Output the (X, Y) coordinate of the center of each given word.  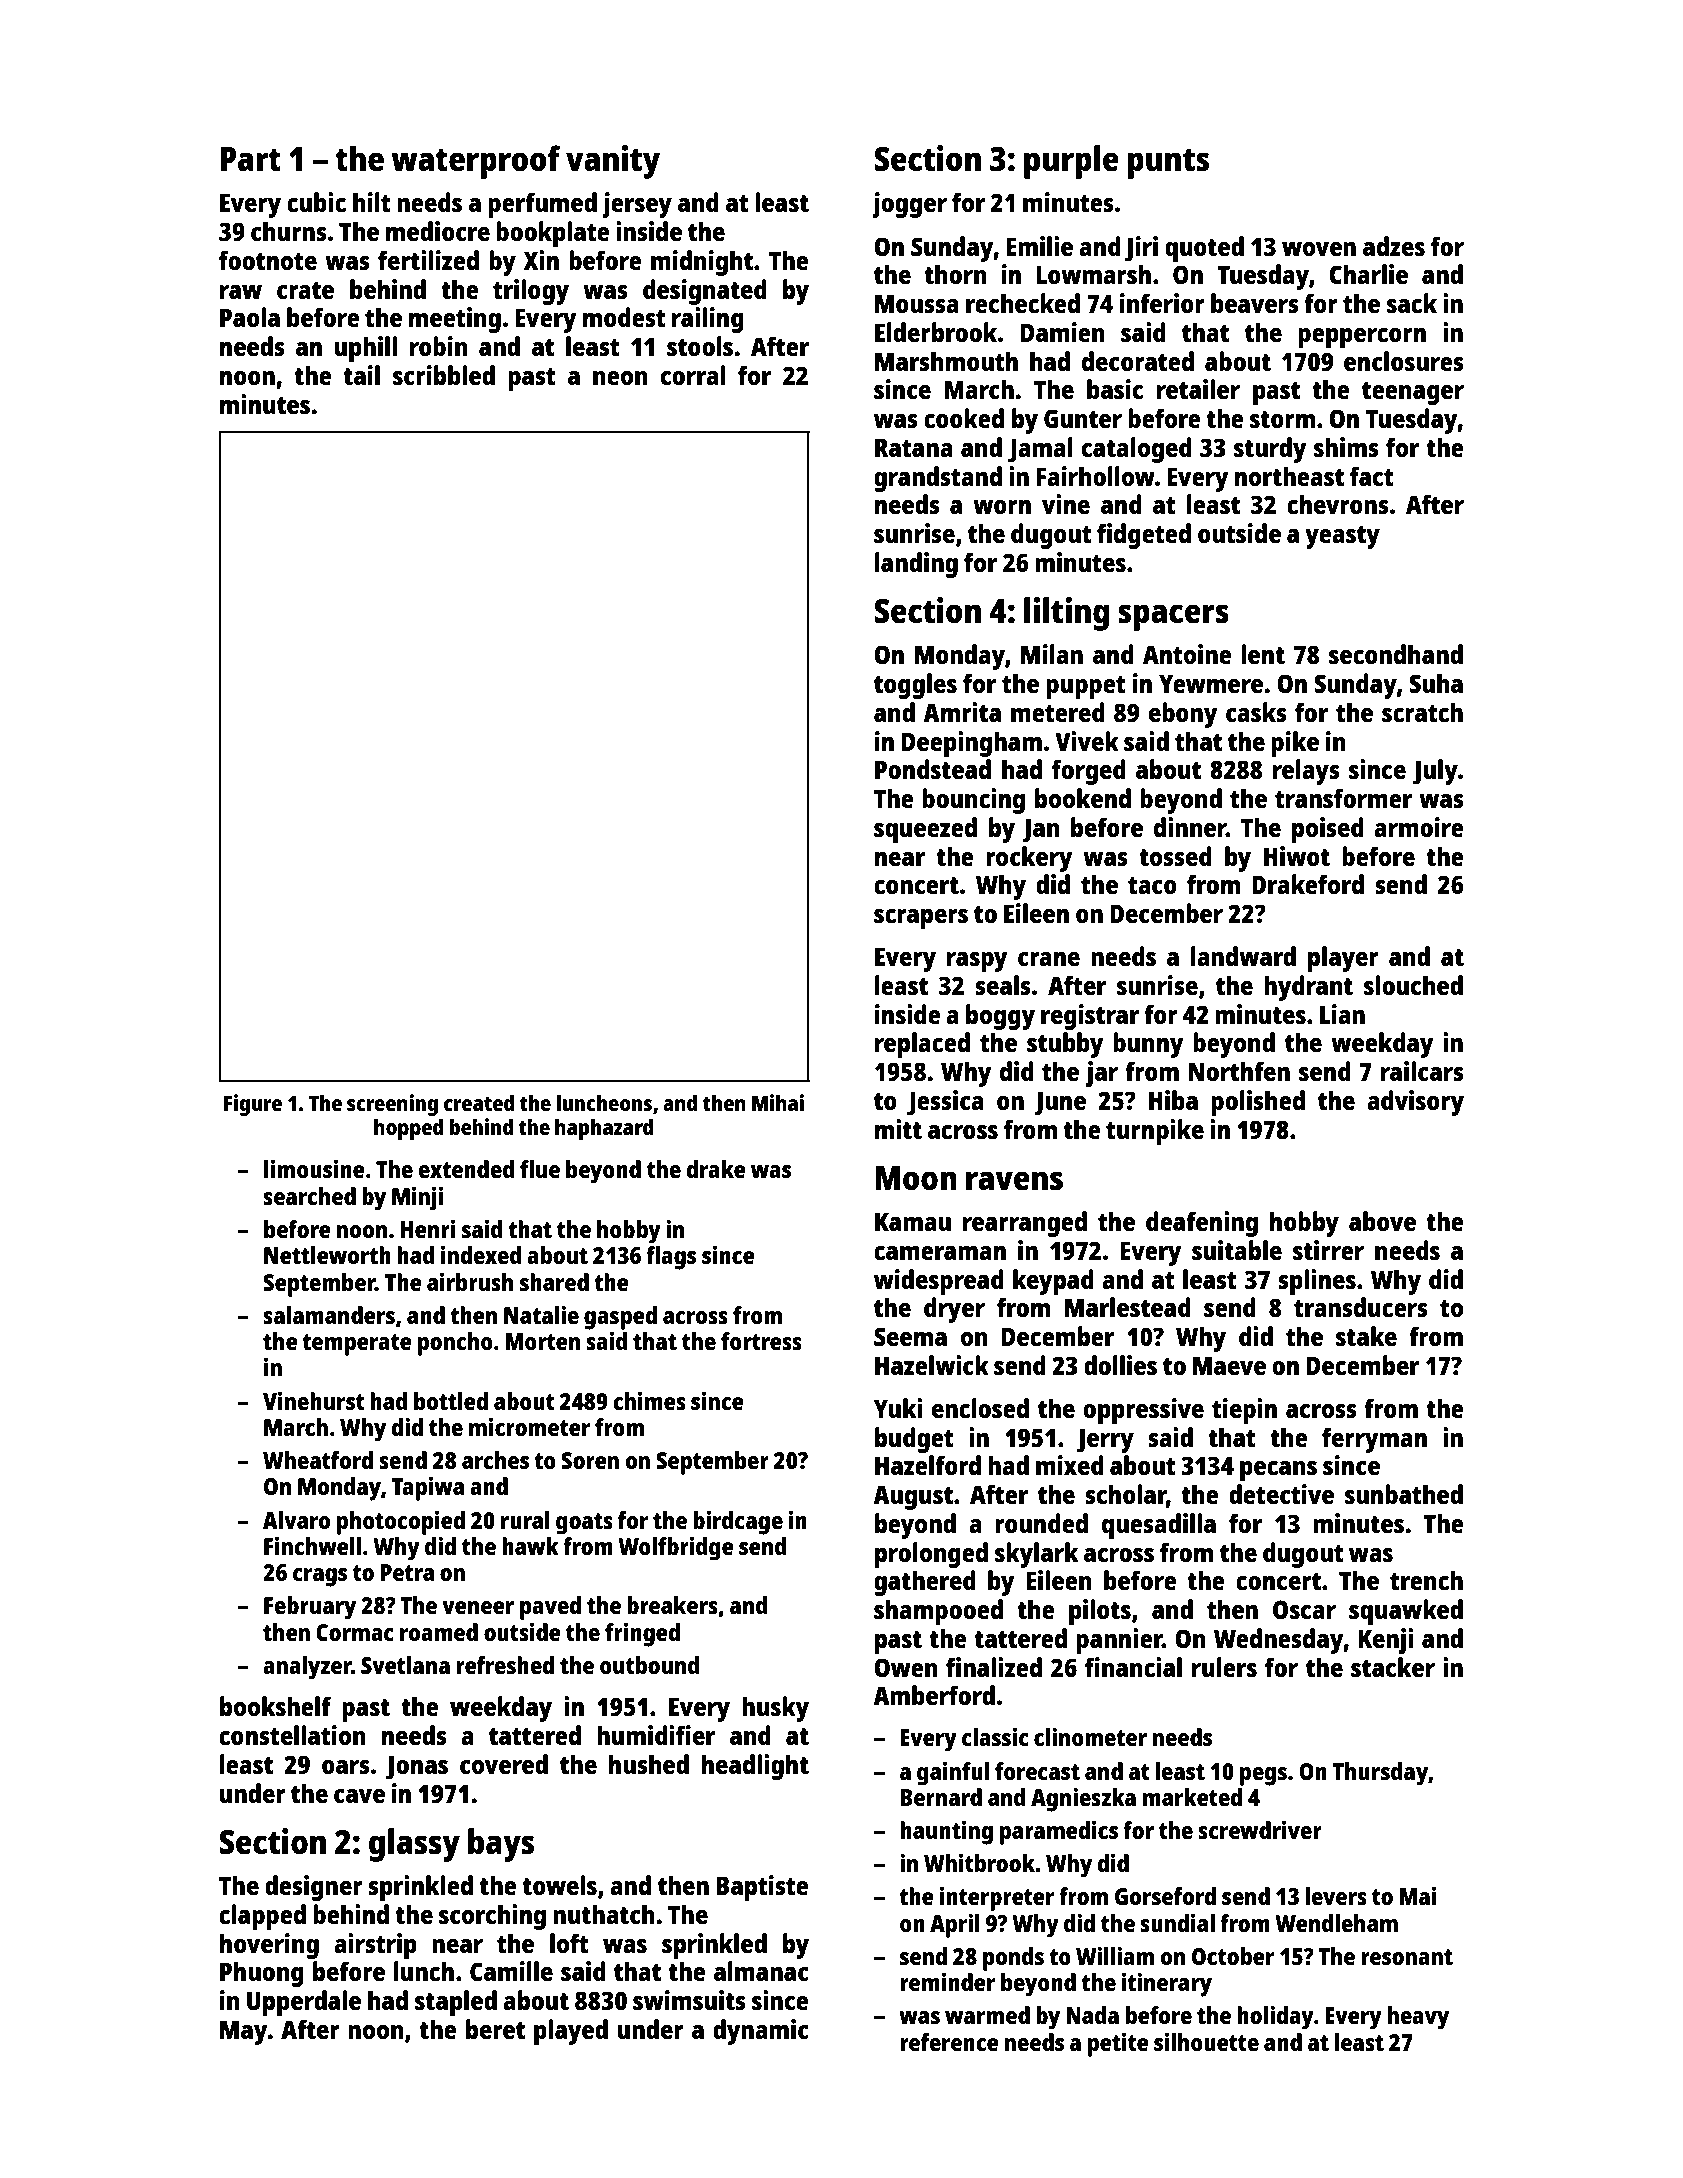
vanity (613, 162)
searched (309, 1196)
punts (1168, 164)
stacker (1393, 1667)
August (913, 1497)
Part (250, 159)
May (244, 2032)
